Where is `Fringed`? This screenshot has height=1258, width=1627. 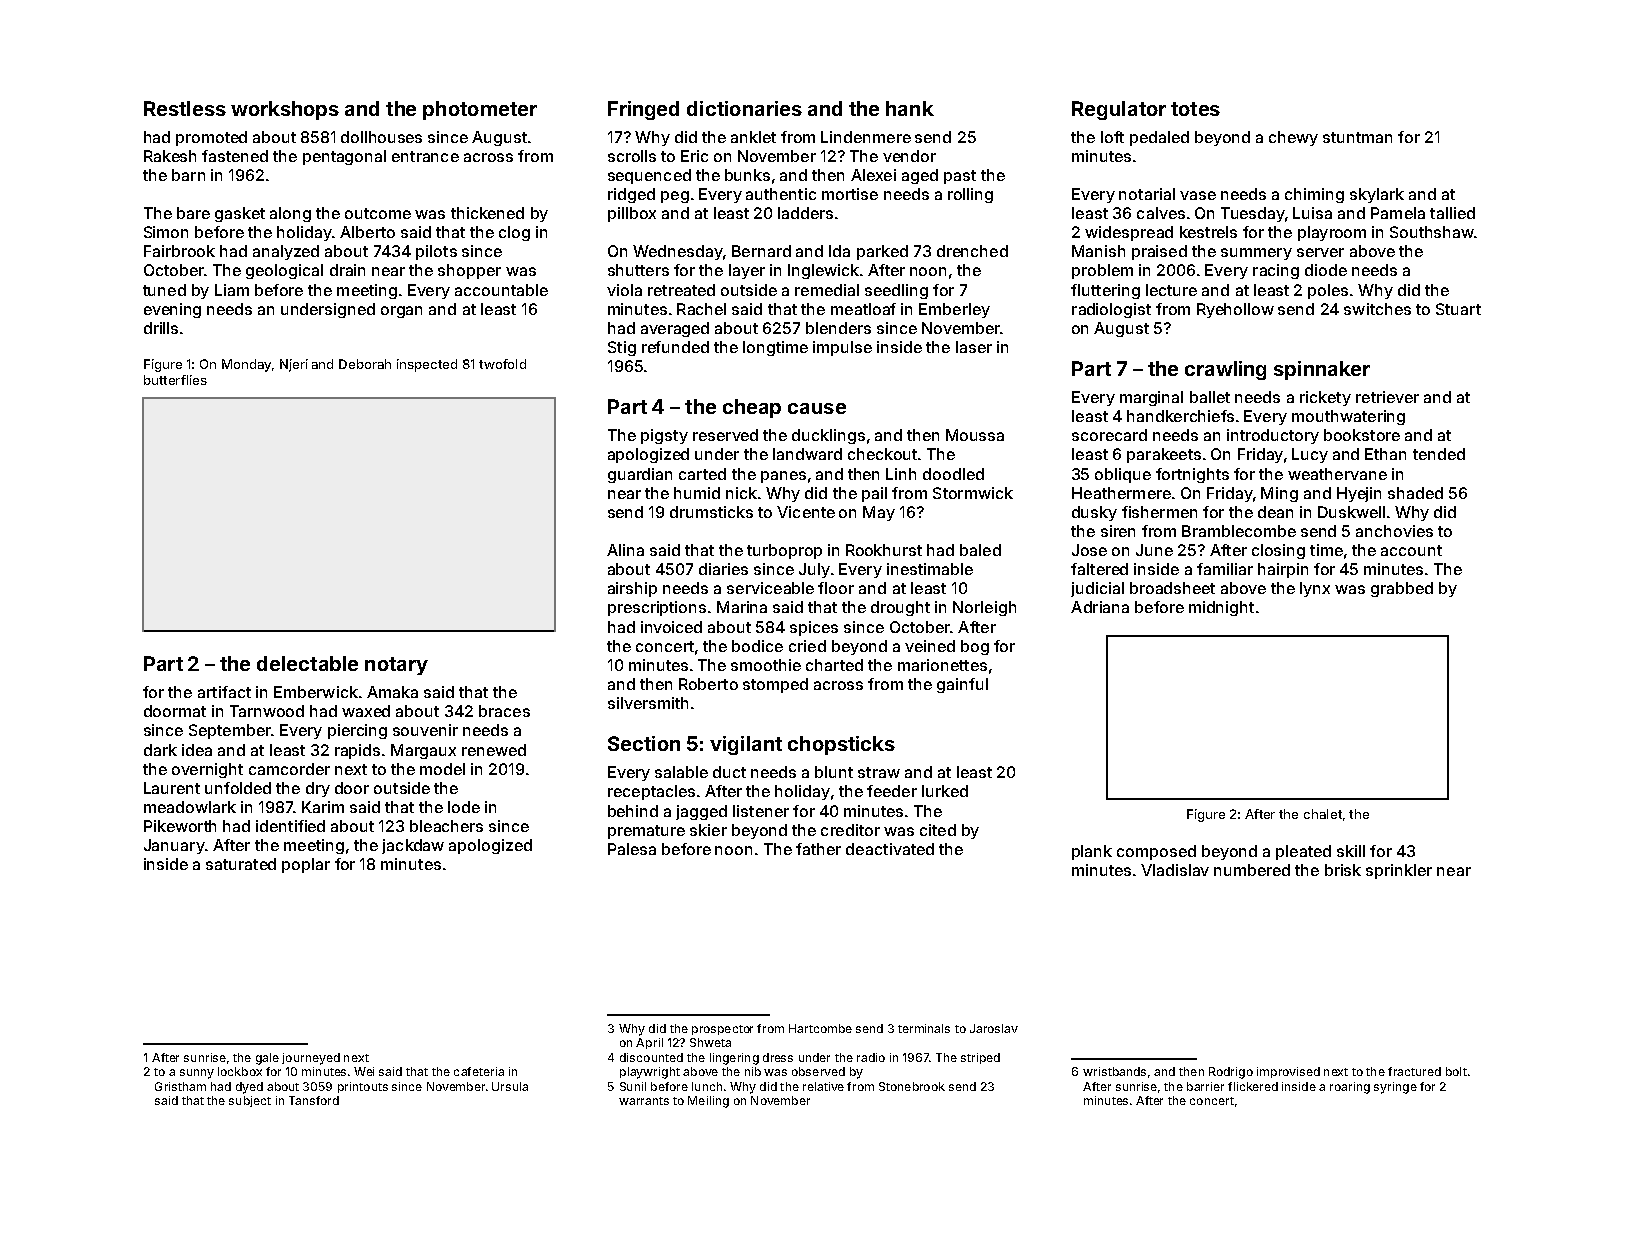
Fringed is located at coordinates (643, 110).
